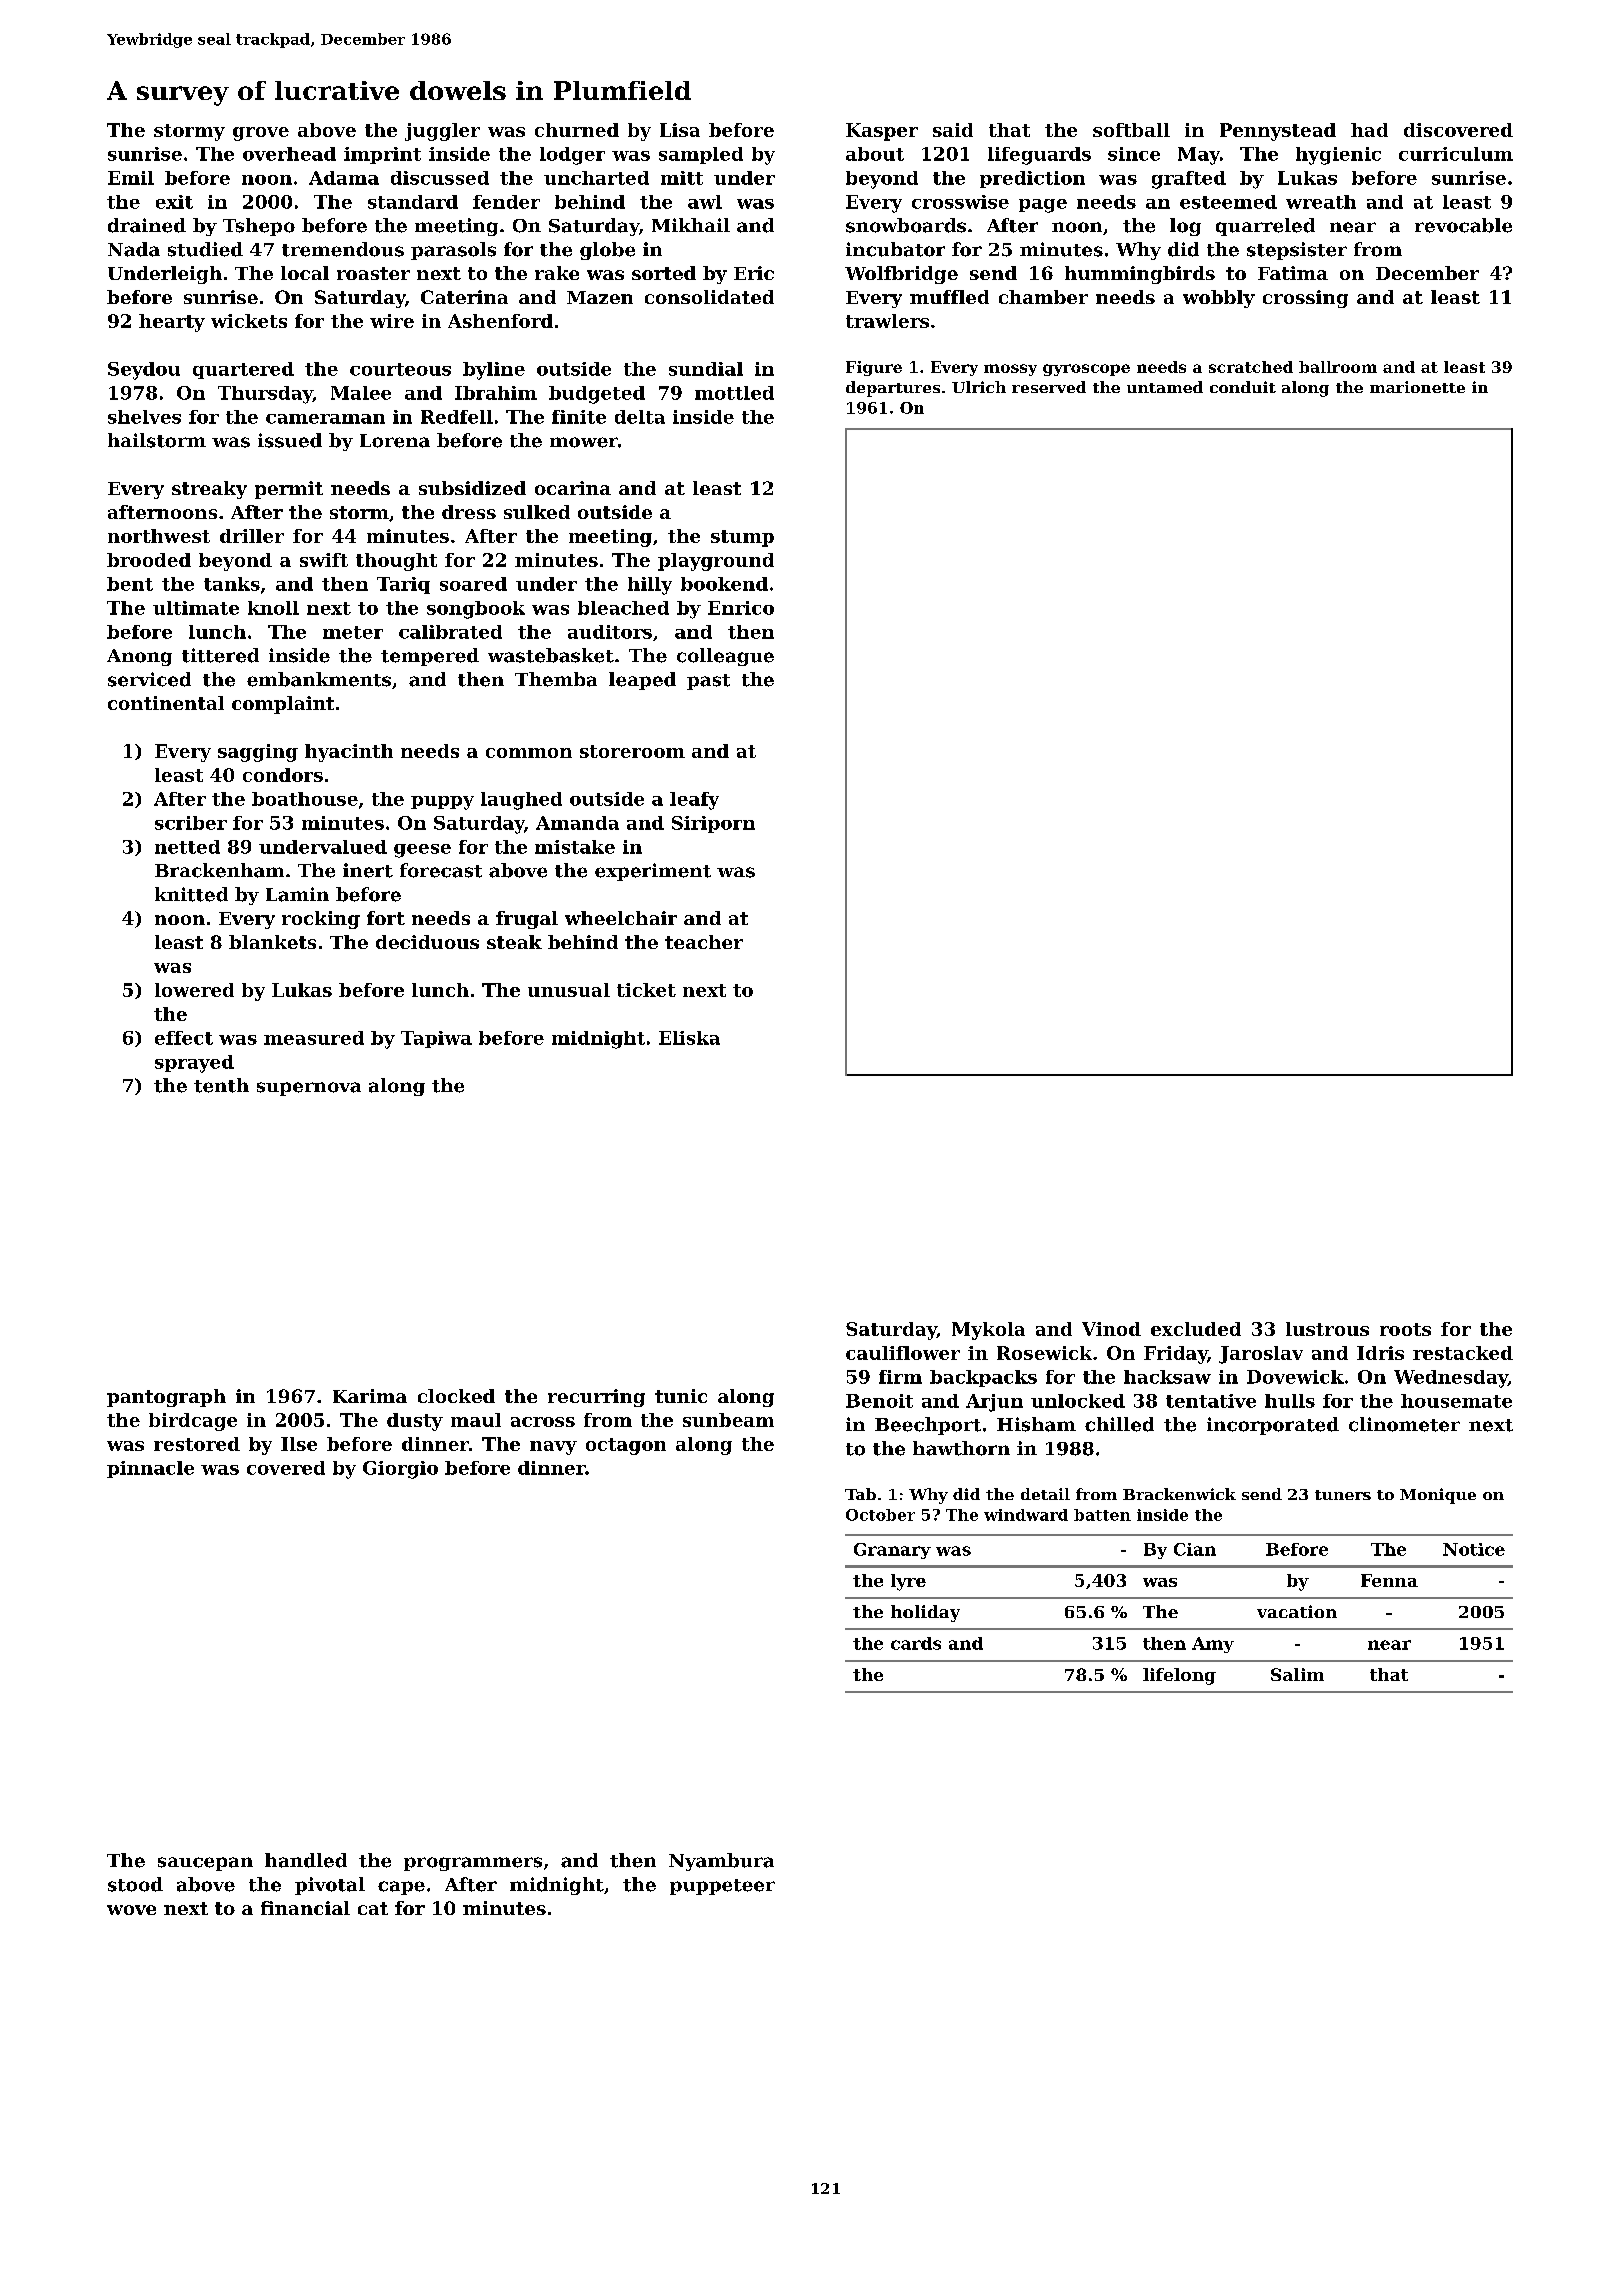  I want to click on Kasper, so click(882, 132).
